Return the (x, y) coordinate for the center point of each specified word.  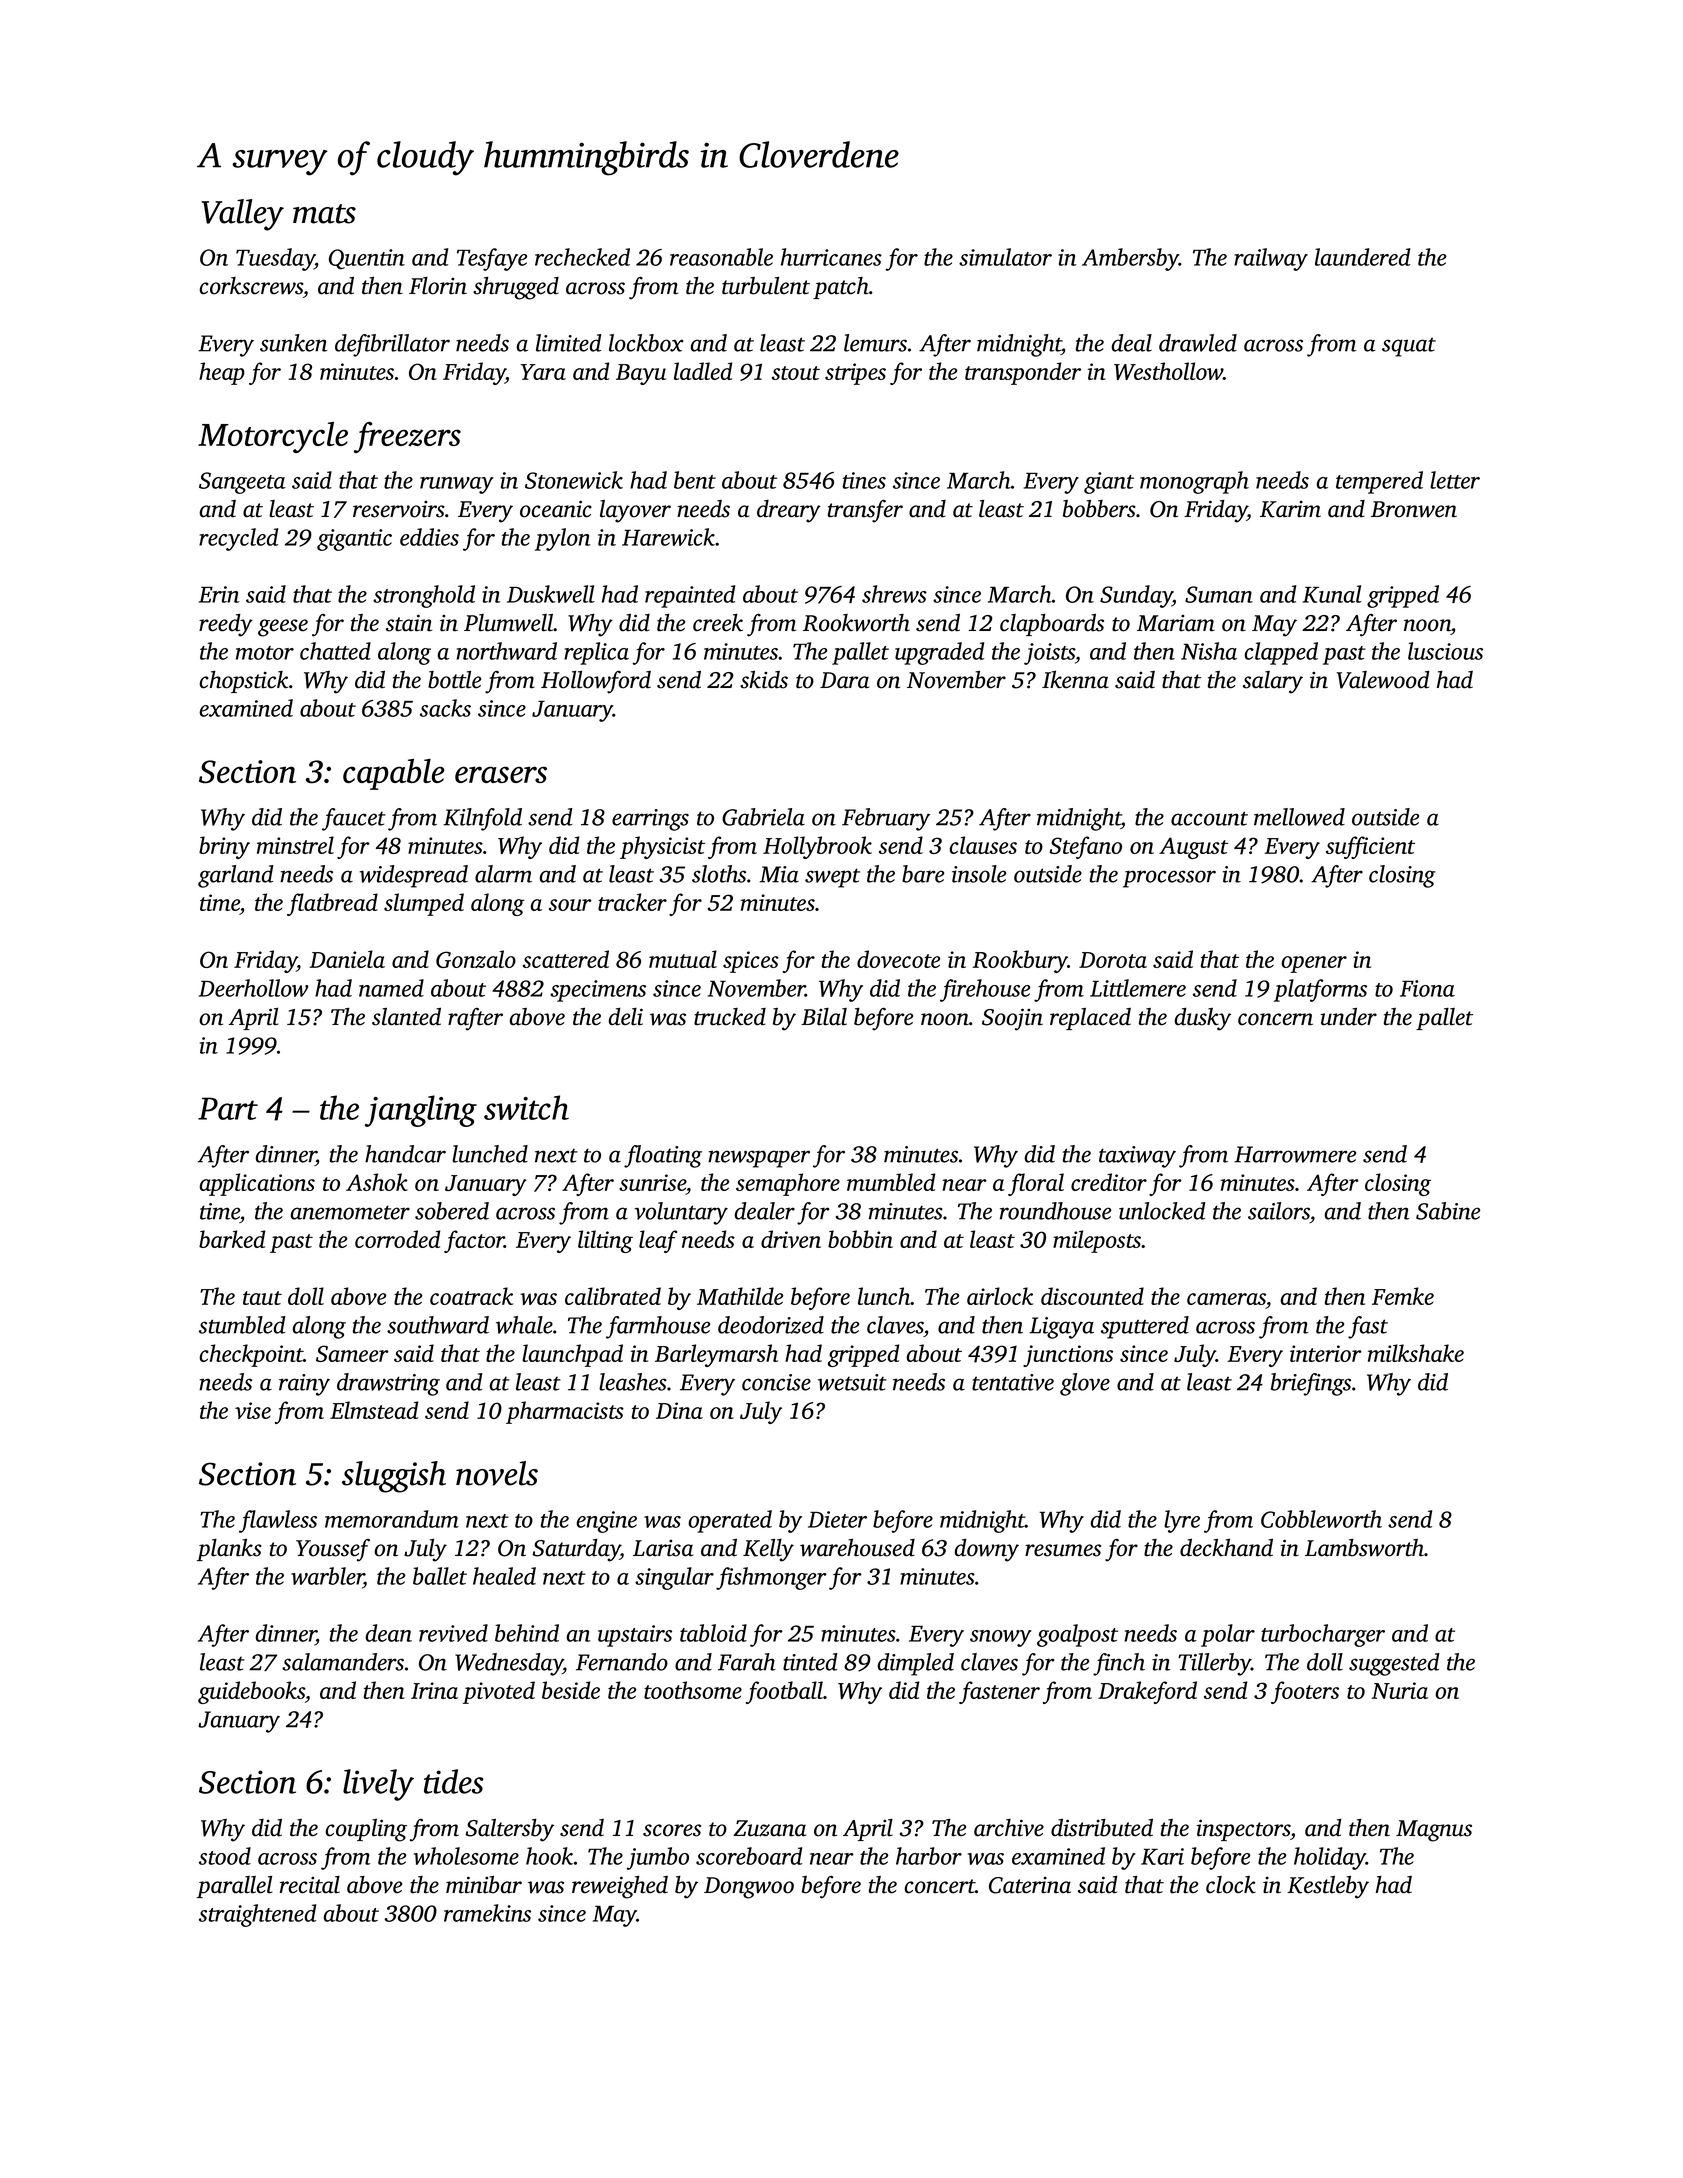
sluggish (394, 1477)
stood (225, 1856)
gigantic (354, 540)
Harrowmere (1295, 1154)
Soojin (1012, 1019)
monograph (1194, 482)
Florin (438, 286)
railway (1271, 259)
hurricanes (831, 257)
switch (526, 1107)
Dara (844, 680)
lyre (1182, 1521)
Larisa (663, 1548)
